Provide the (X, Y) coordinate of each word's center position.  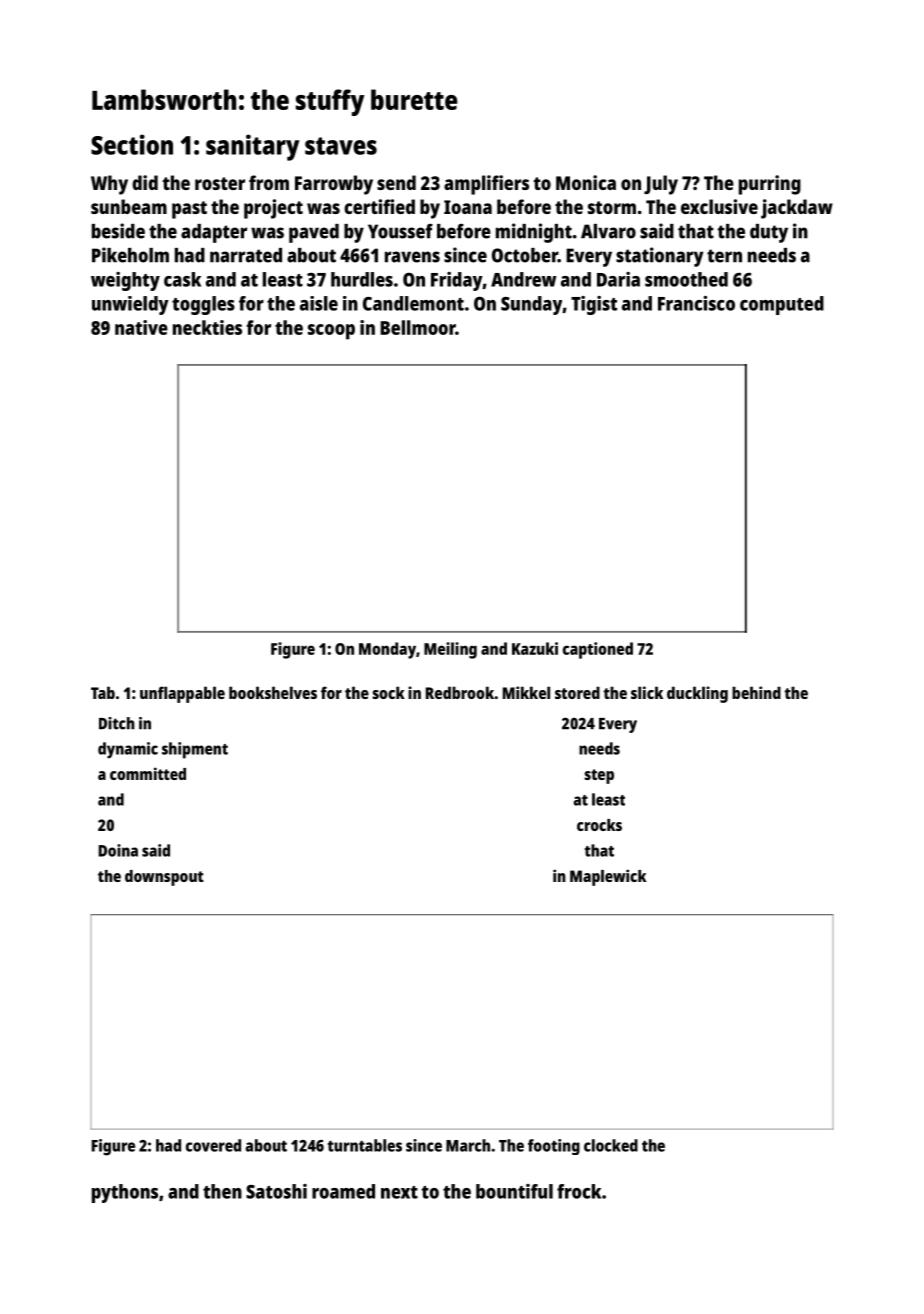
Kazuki (535, 648)
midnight (534, 233)
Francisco (696, 303)
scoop (331, 332)
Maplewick (608, 877)
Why (109, 185)
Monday (387, 650)
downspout (164, 878)
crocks (599, 825)
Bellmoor (418, 327)
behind (756, 692)
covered (213, 1145)
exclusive (719, 206)
